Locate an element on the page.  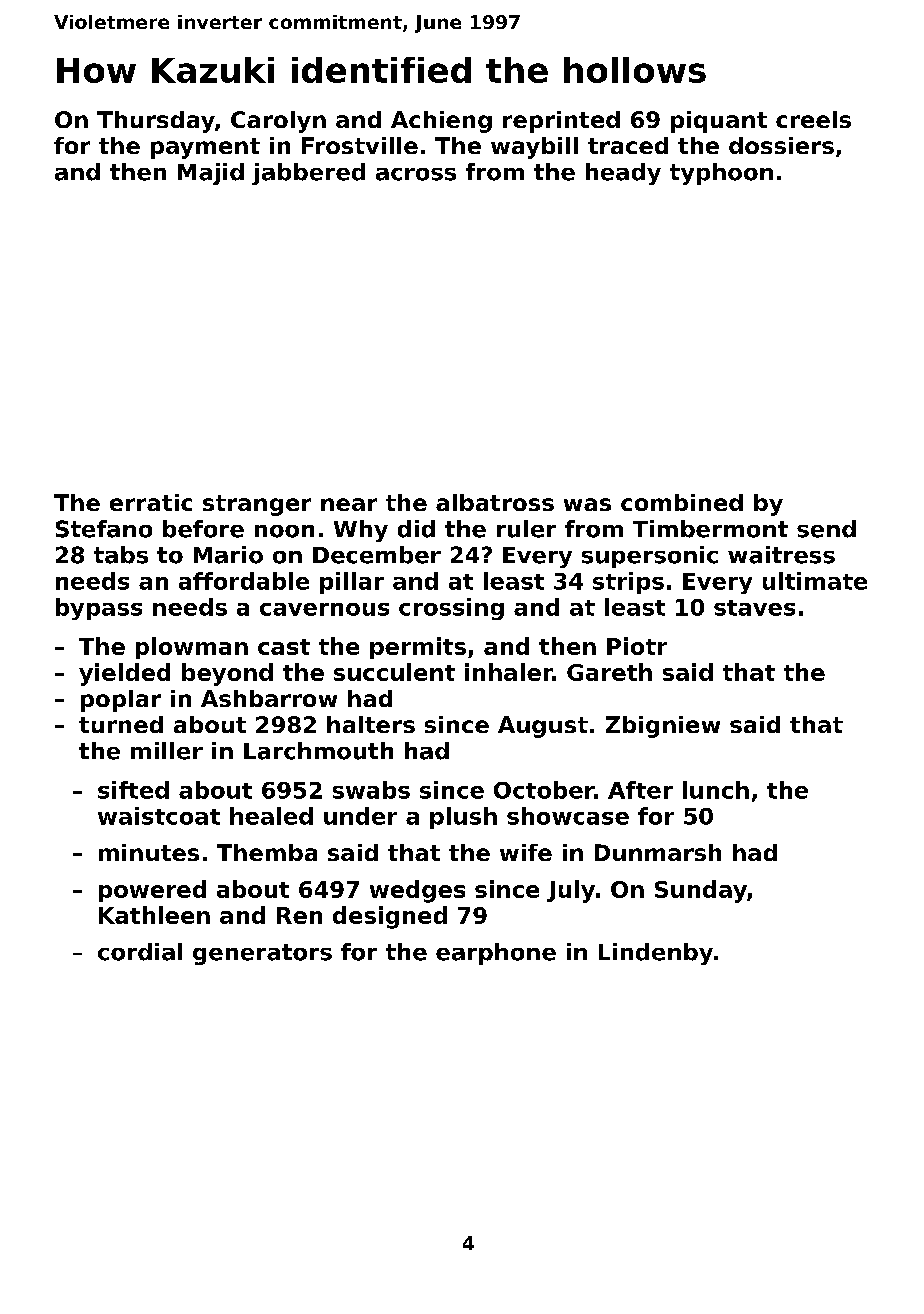
earphone is located at coordinates (496, 954).
